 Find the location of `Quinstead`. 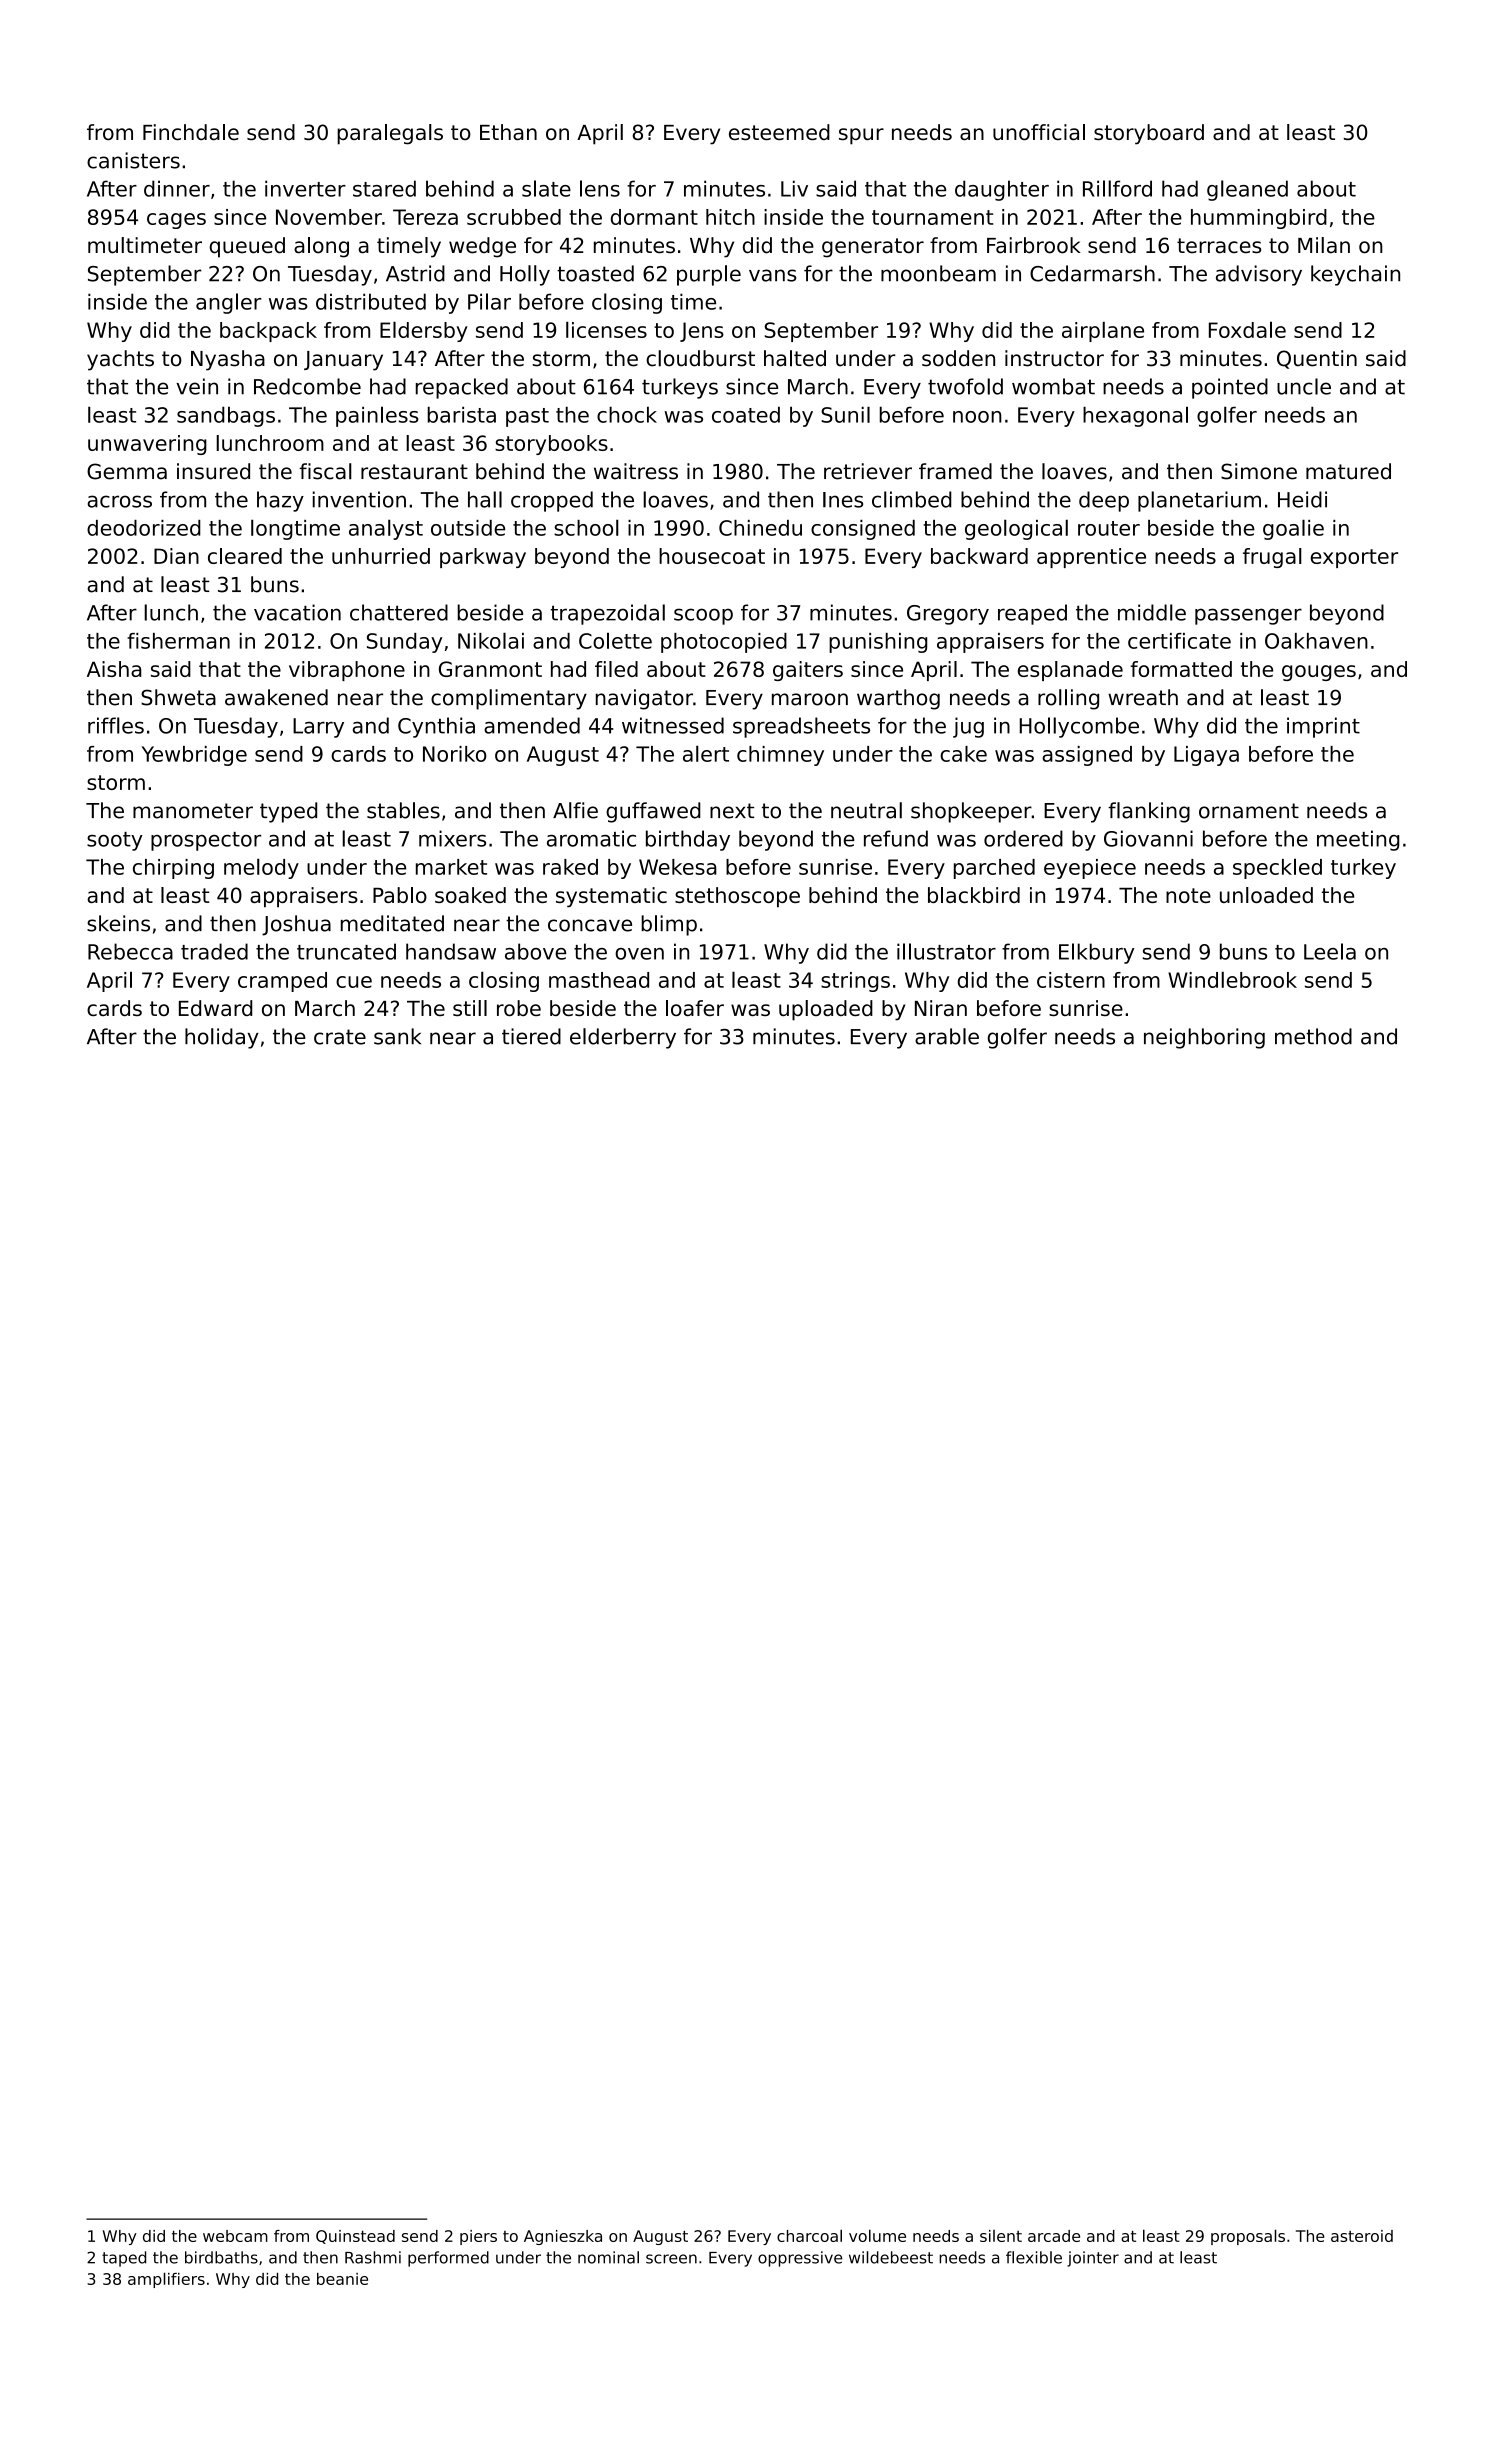

Quinstead is located at coordinates (355, 2237).
